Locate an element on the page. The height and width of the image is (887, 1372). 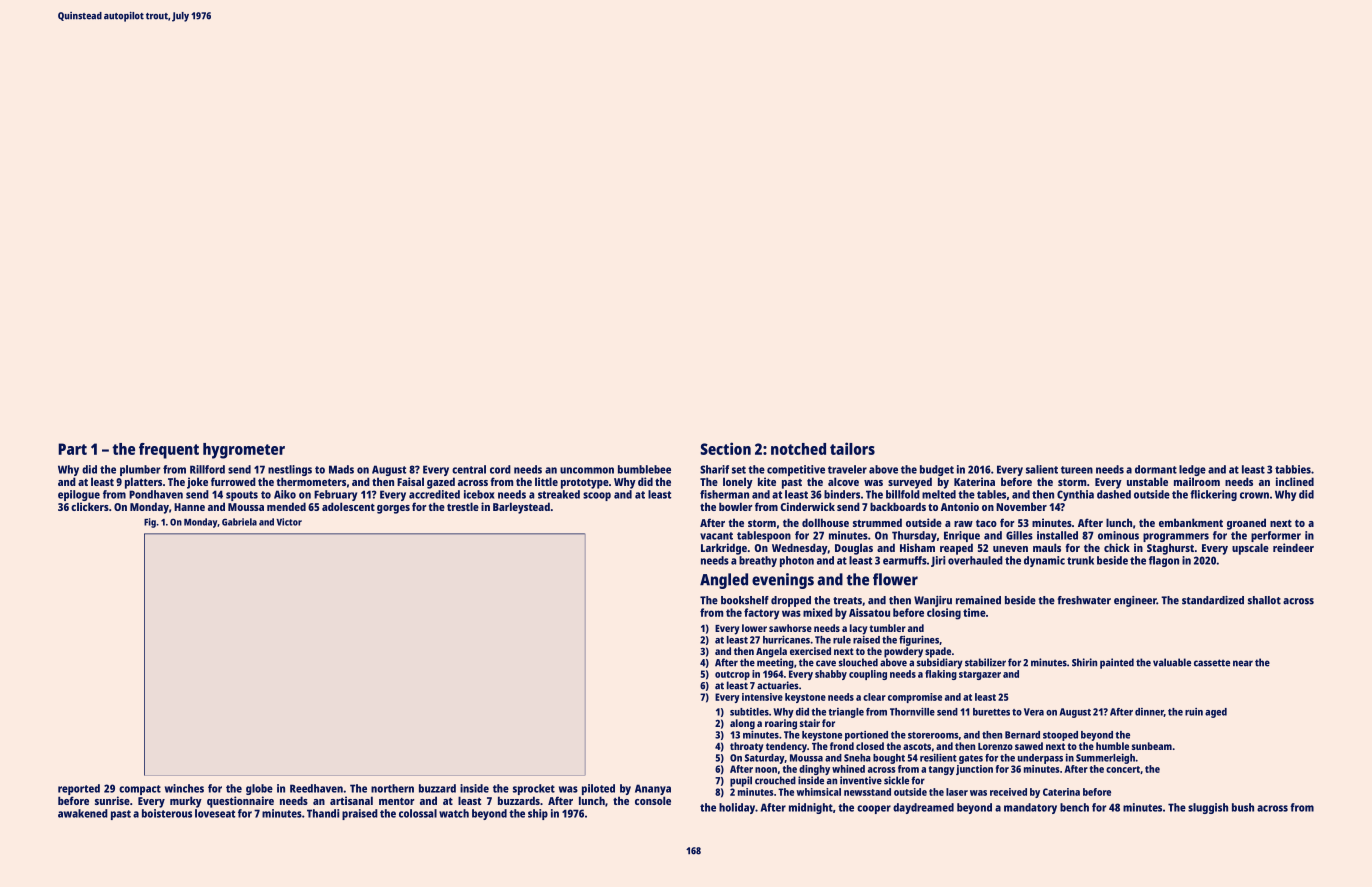
noon is located at coordinates (766, 770).
